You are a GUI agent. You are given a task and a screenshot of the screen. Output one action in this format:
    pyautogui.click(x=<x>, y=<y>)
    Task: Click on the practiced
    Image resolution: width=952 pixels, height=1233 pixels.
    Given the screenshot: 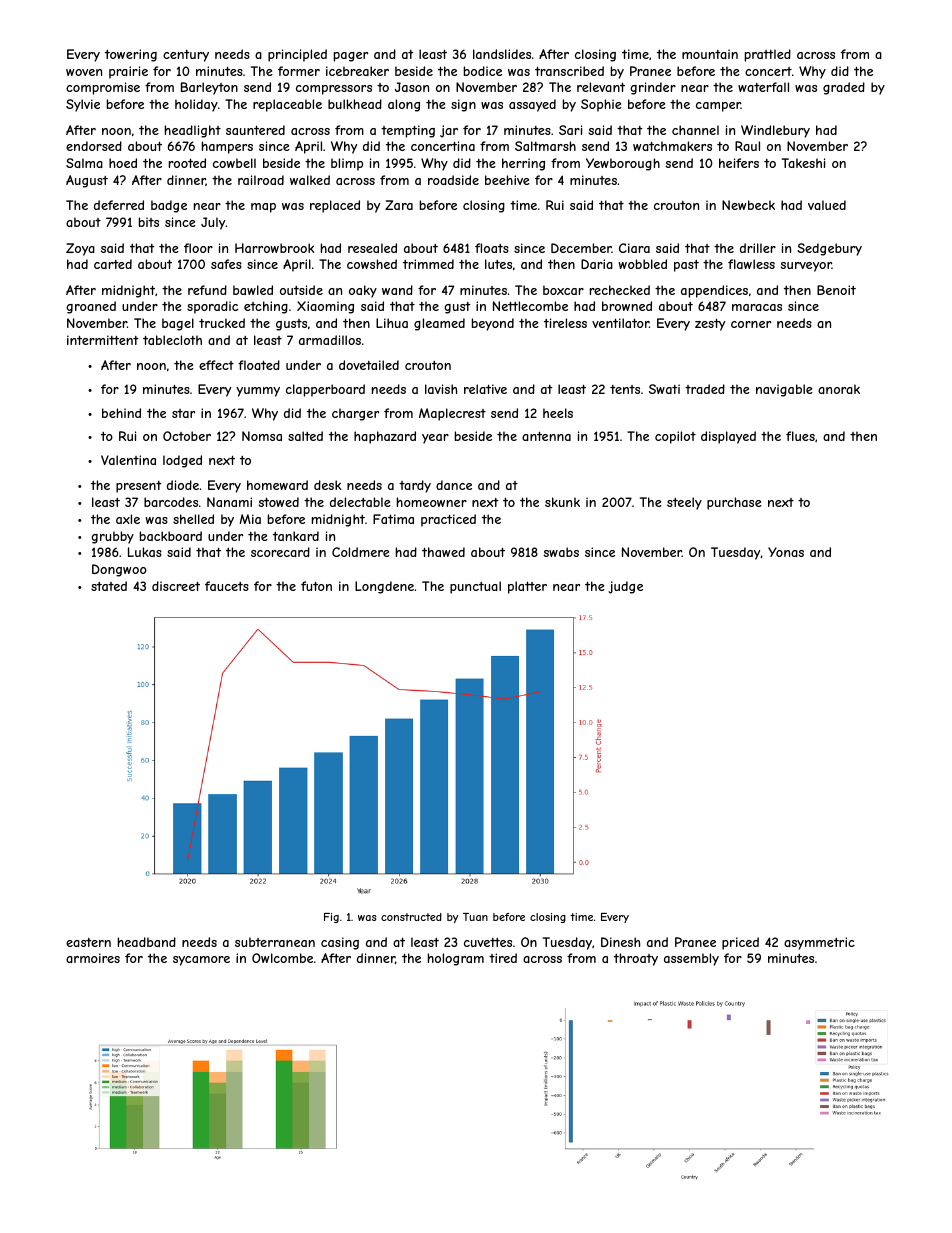 What is the action you would take?
    pyautogui.click(x=448, y=520)
